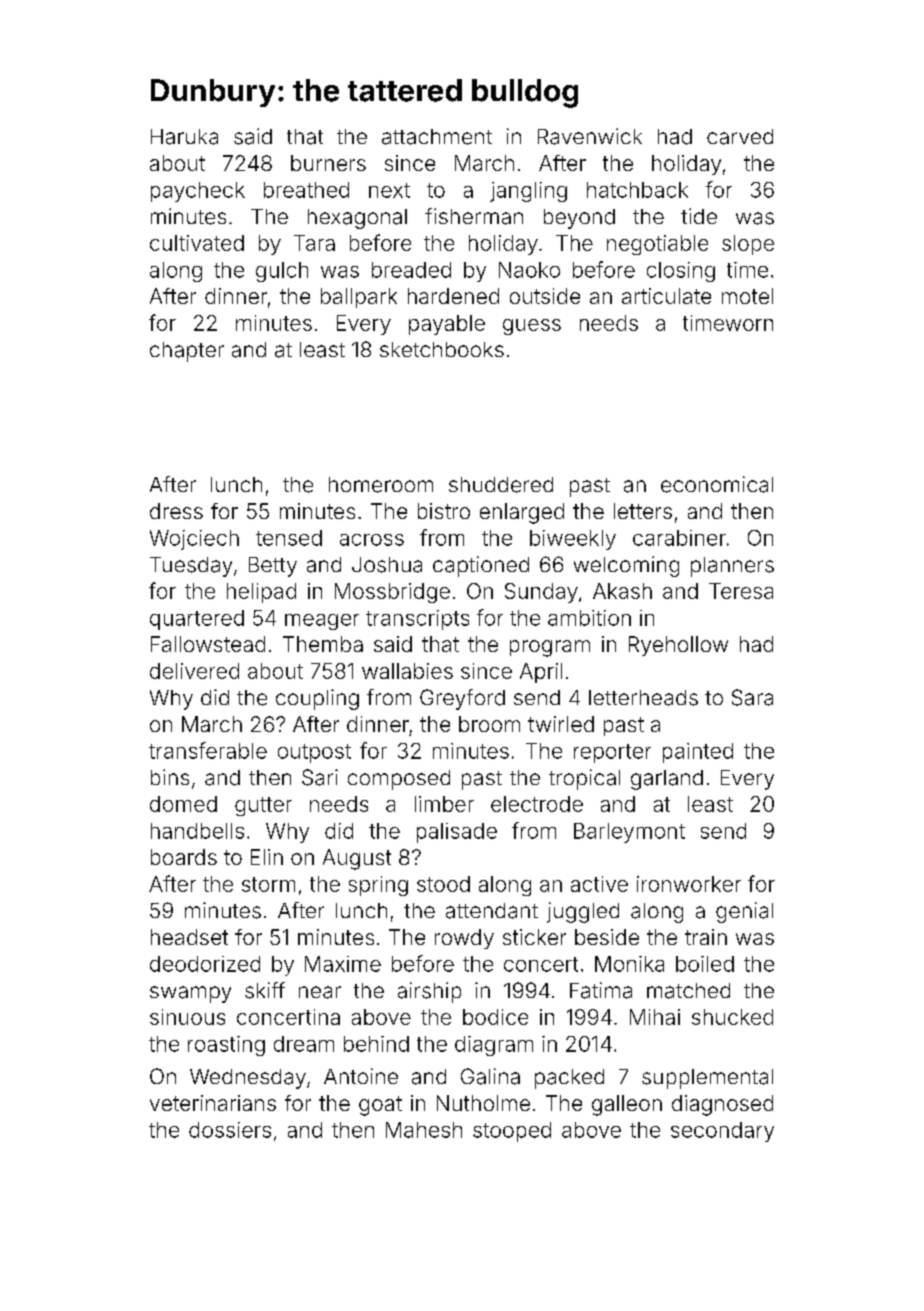 This screenshot has width=924, height=1311. Describe the element at coordinates (447, 325) in the screenshot. I see `payable` at that location.
